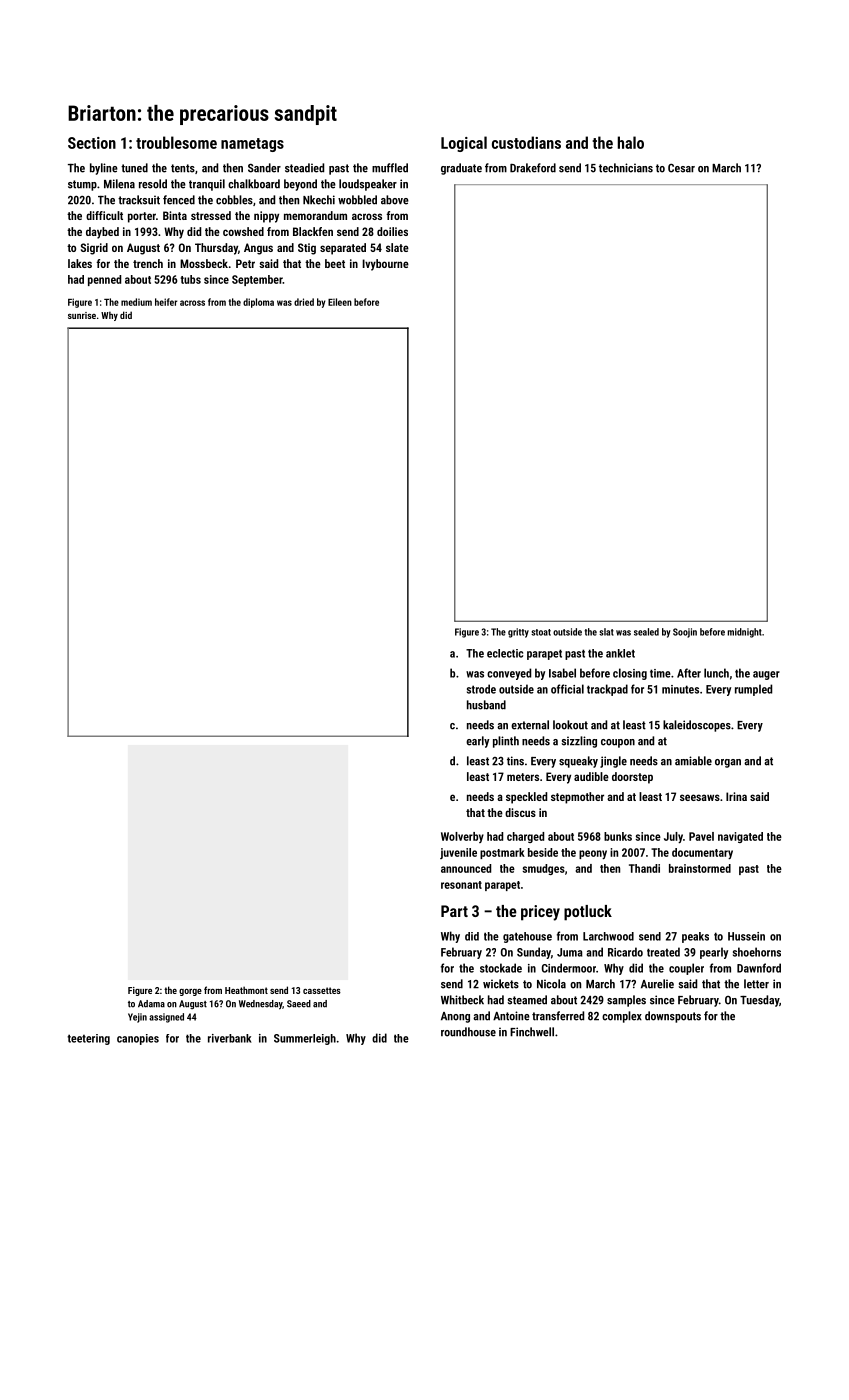 The image size is (849, 1400). Describe the element at coordinates (151, 1004) in the page. I see `Adama` at that location.
